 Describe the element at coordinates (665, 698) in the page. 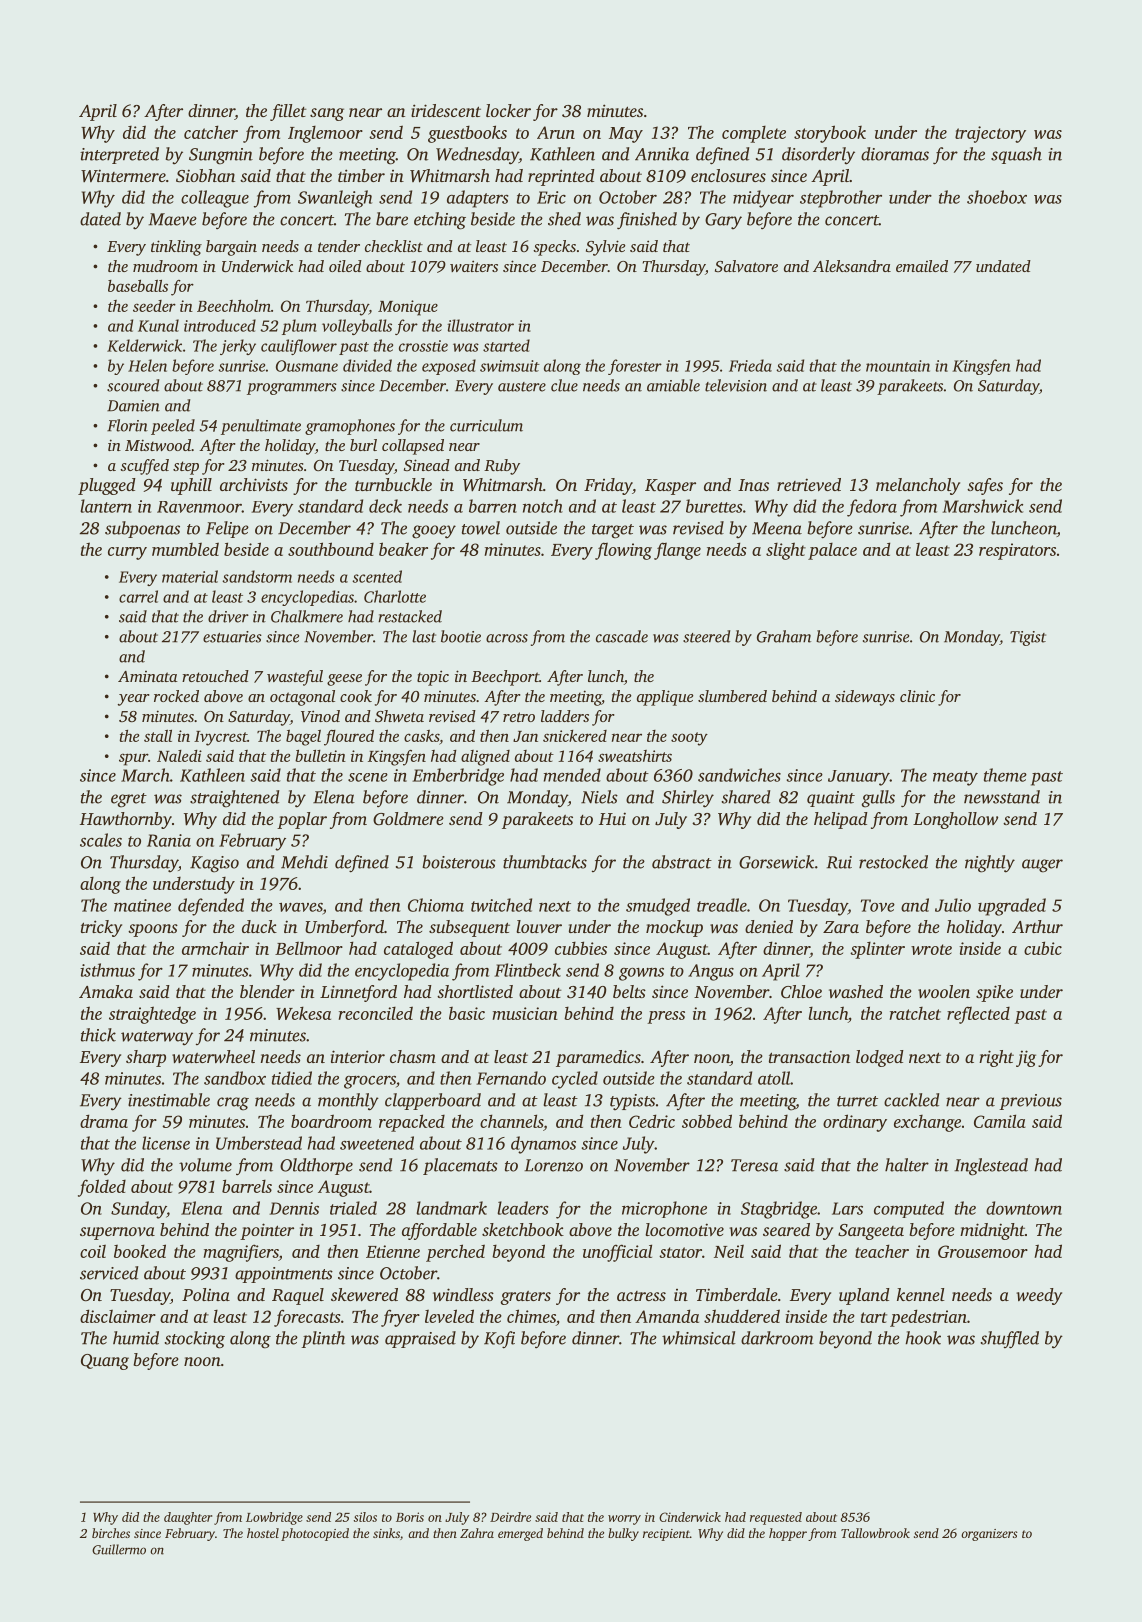

I see `applique` at that location.
